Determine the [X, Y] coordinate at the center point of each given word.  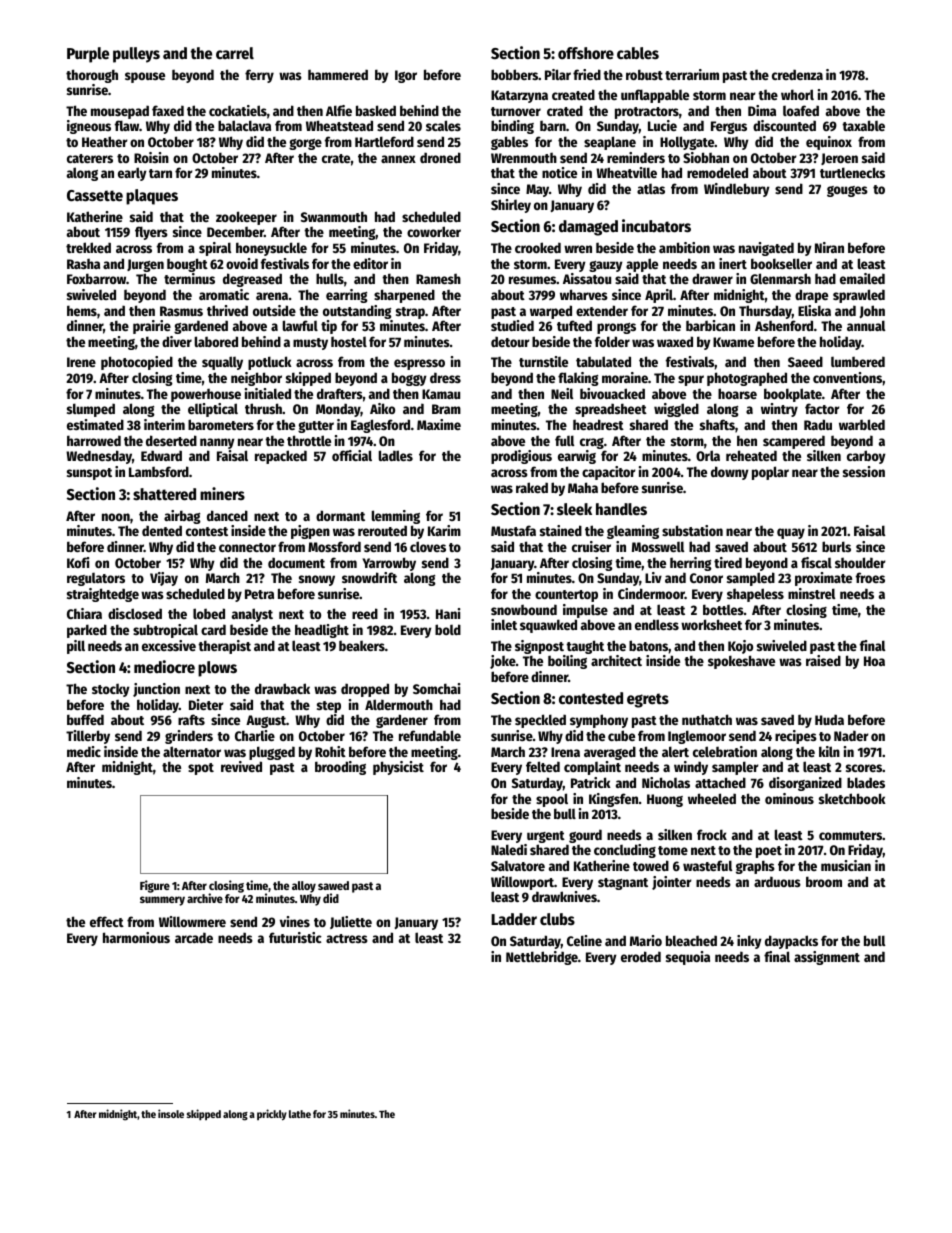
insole [171, 1113]
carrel [235, 53]
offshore [586, 53]
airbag [182, 517]
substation [692, 530]
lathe [300, 1114]
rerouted [382, 530]
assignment [827, 958]
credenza [797, 74]
